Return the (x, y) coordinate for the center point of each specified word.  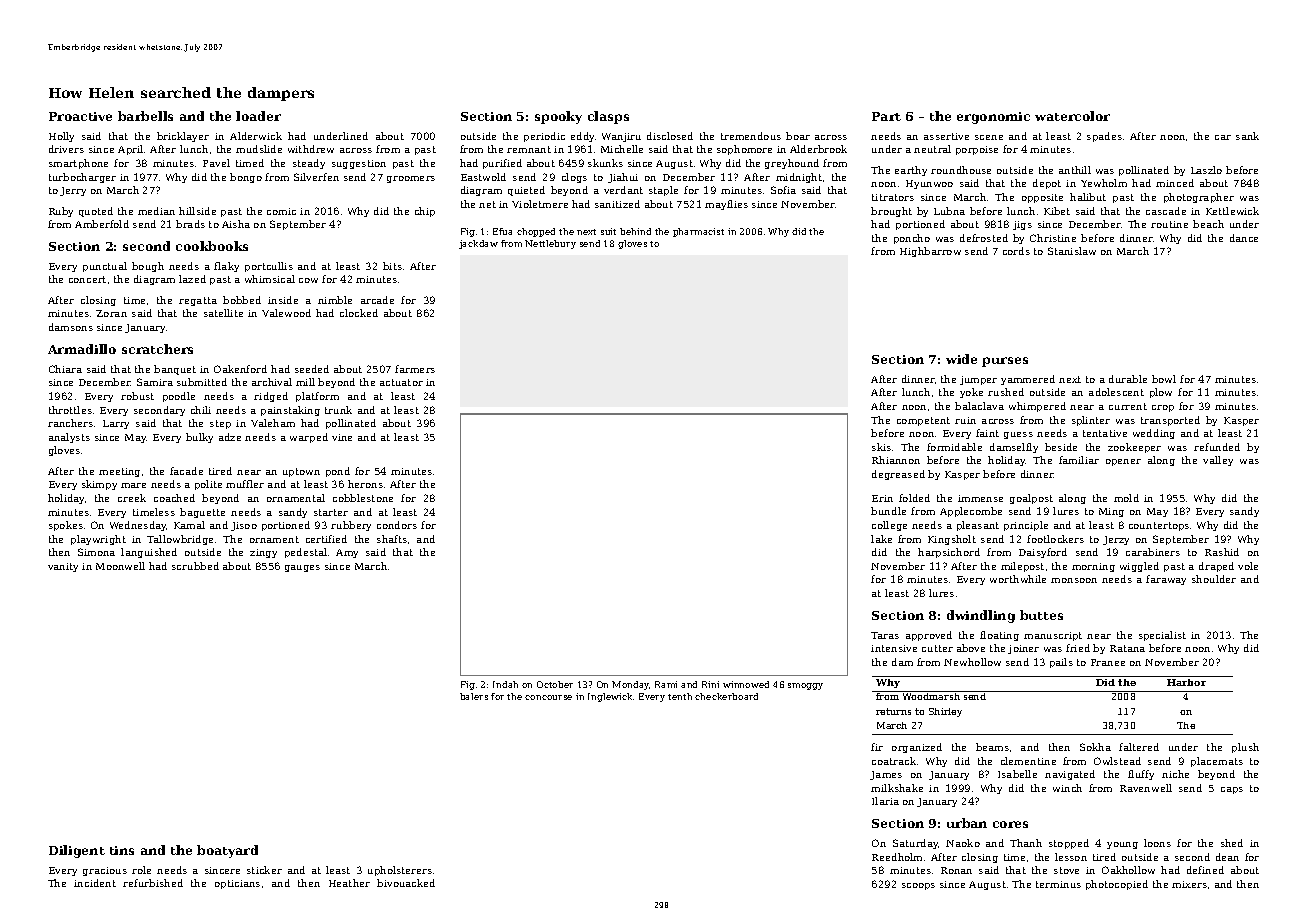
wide (961, 359)
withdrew (311, 149)
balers (474, 696)
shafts (392, 539)
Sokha (1095, 747)
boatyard (227, 851)
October (555, 684)
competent (923, 421)
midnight (799, 178)
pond (338, 472)
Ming (1111, 512)
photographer (1199, 198)
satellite (223, 313)
